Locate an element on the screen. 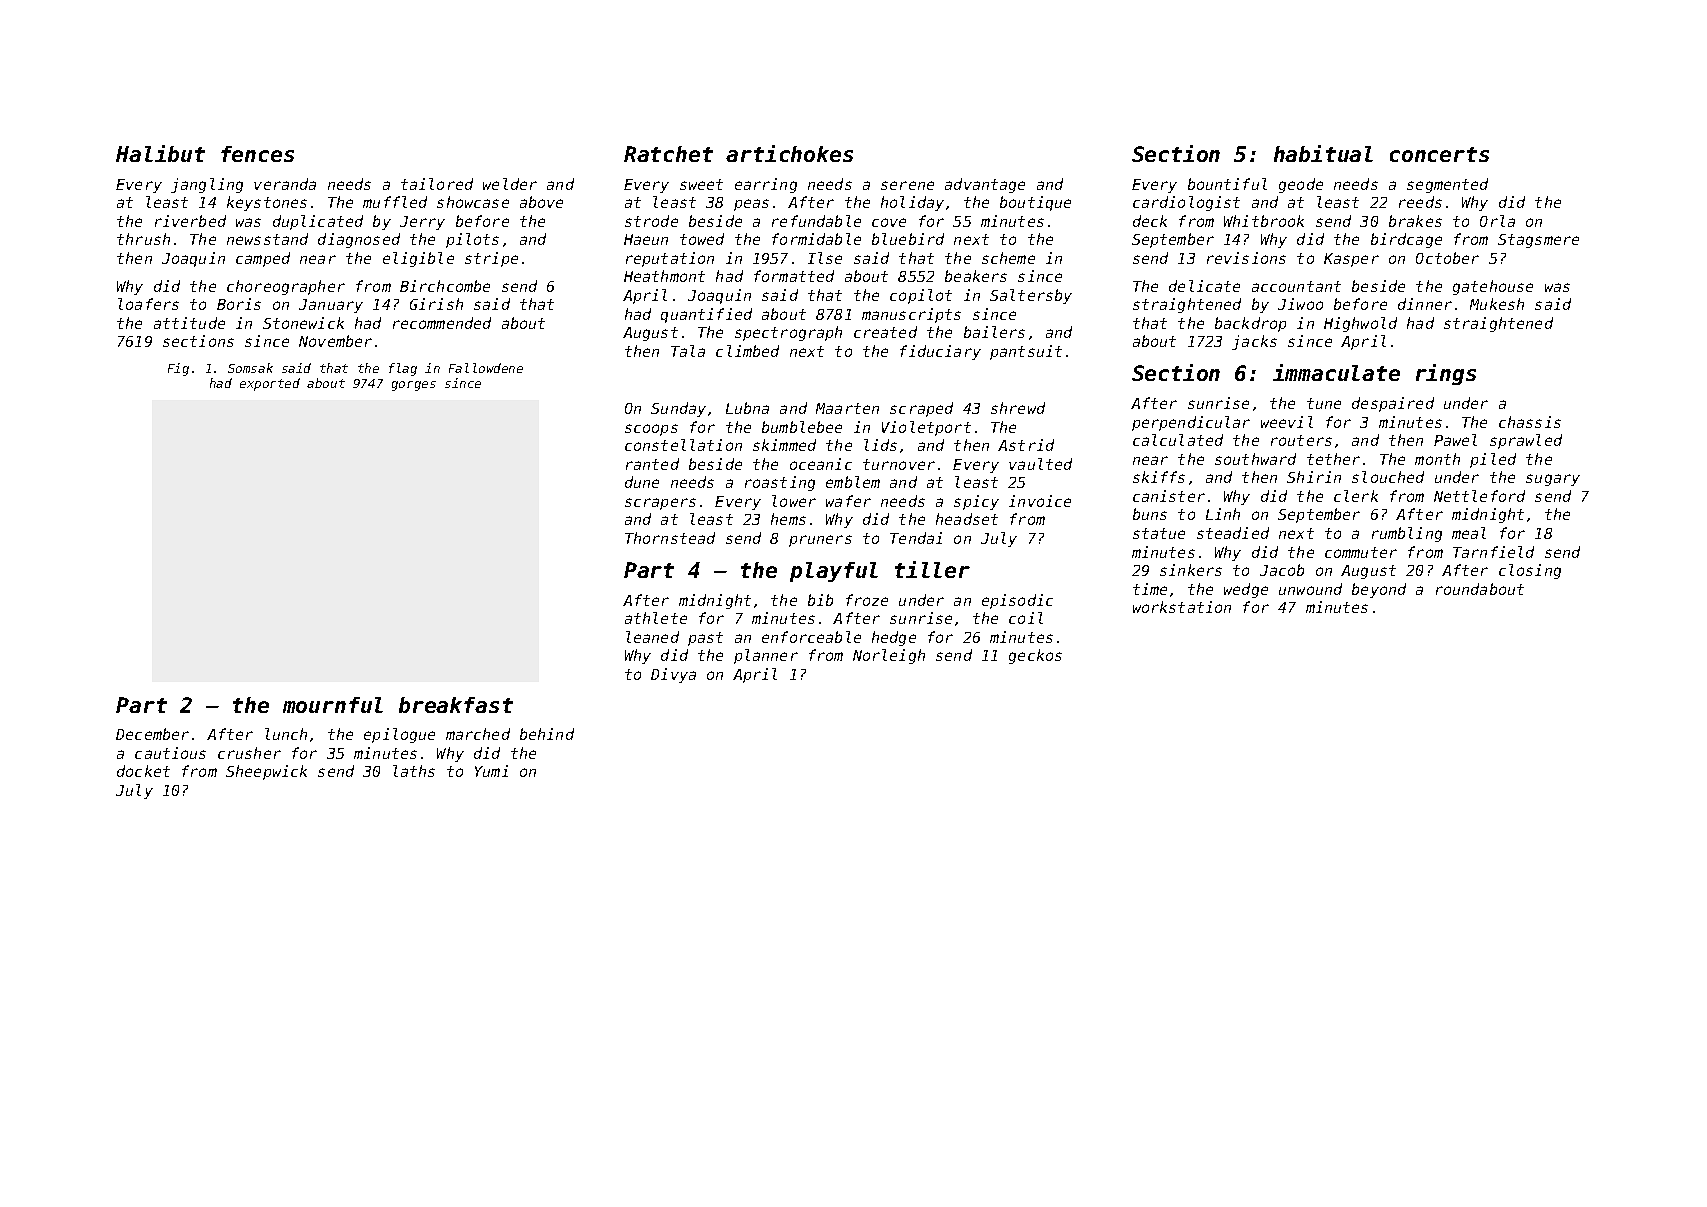 The width and height of the screenshot is (1707, 1207). quantified is located at coordinates (706, 315).
